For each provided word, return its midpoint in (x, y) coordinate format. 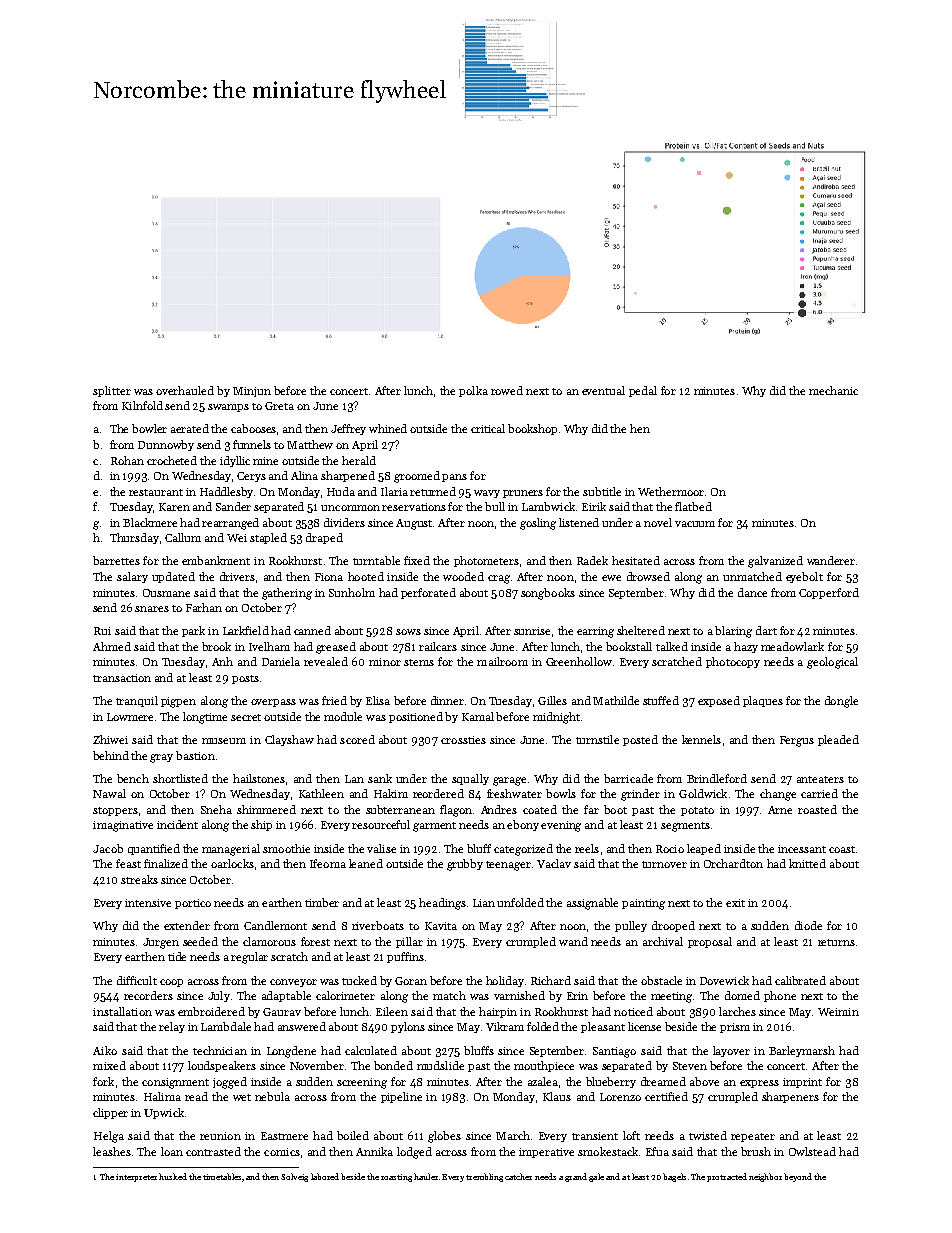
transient (595, 1136)
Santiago (614, 1052)
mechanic (833, 390)
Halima (162, 1096)
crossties (463, 740)
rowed (507, 390)
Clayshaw (289, 740)
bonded (393, 1065)
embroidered (211, 1011)
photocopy (733, 662)
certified (666, 1096)
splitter (112, 391)
